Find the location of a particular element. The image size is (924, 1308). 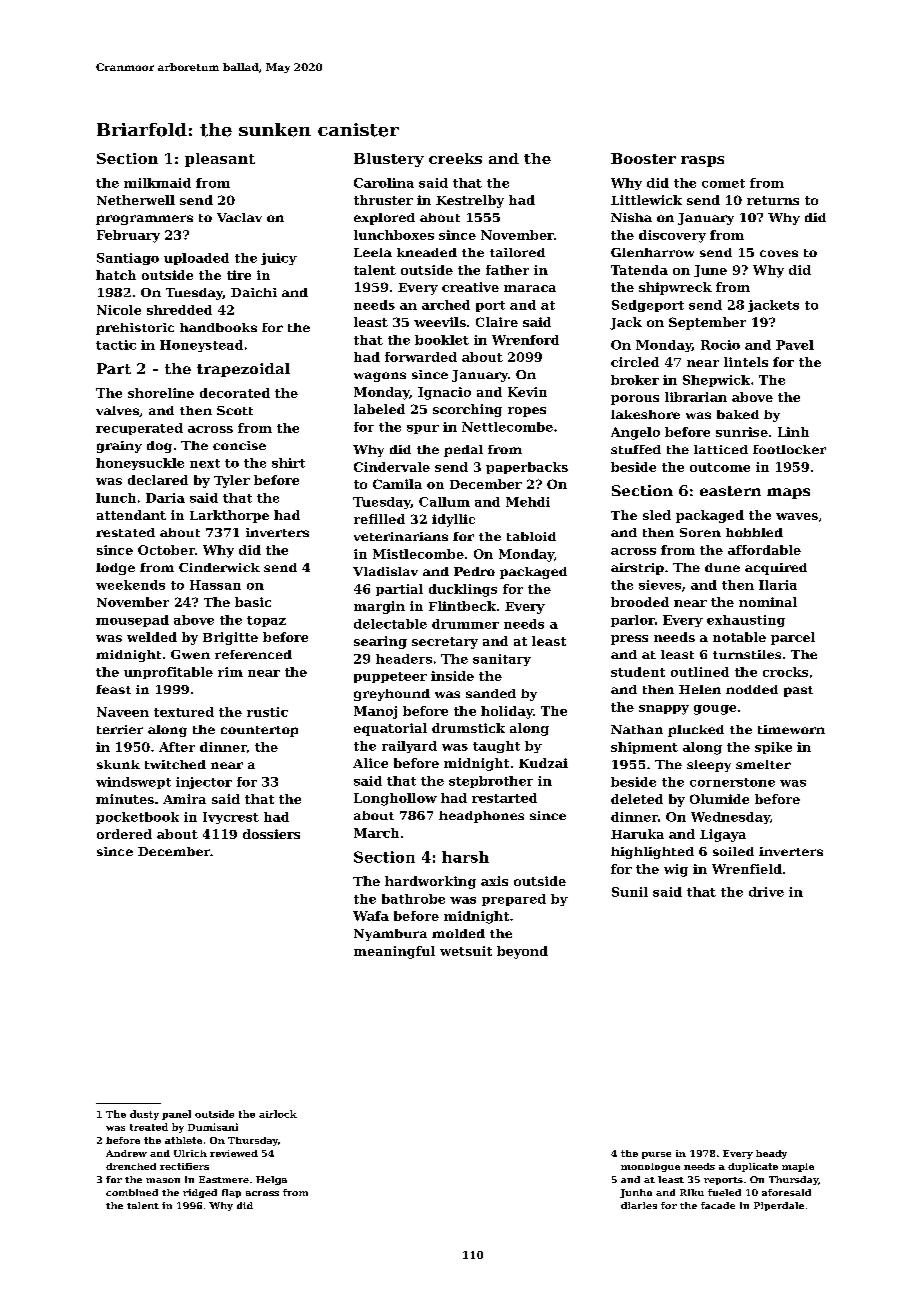

injector is located at coordinates (204, 783).
